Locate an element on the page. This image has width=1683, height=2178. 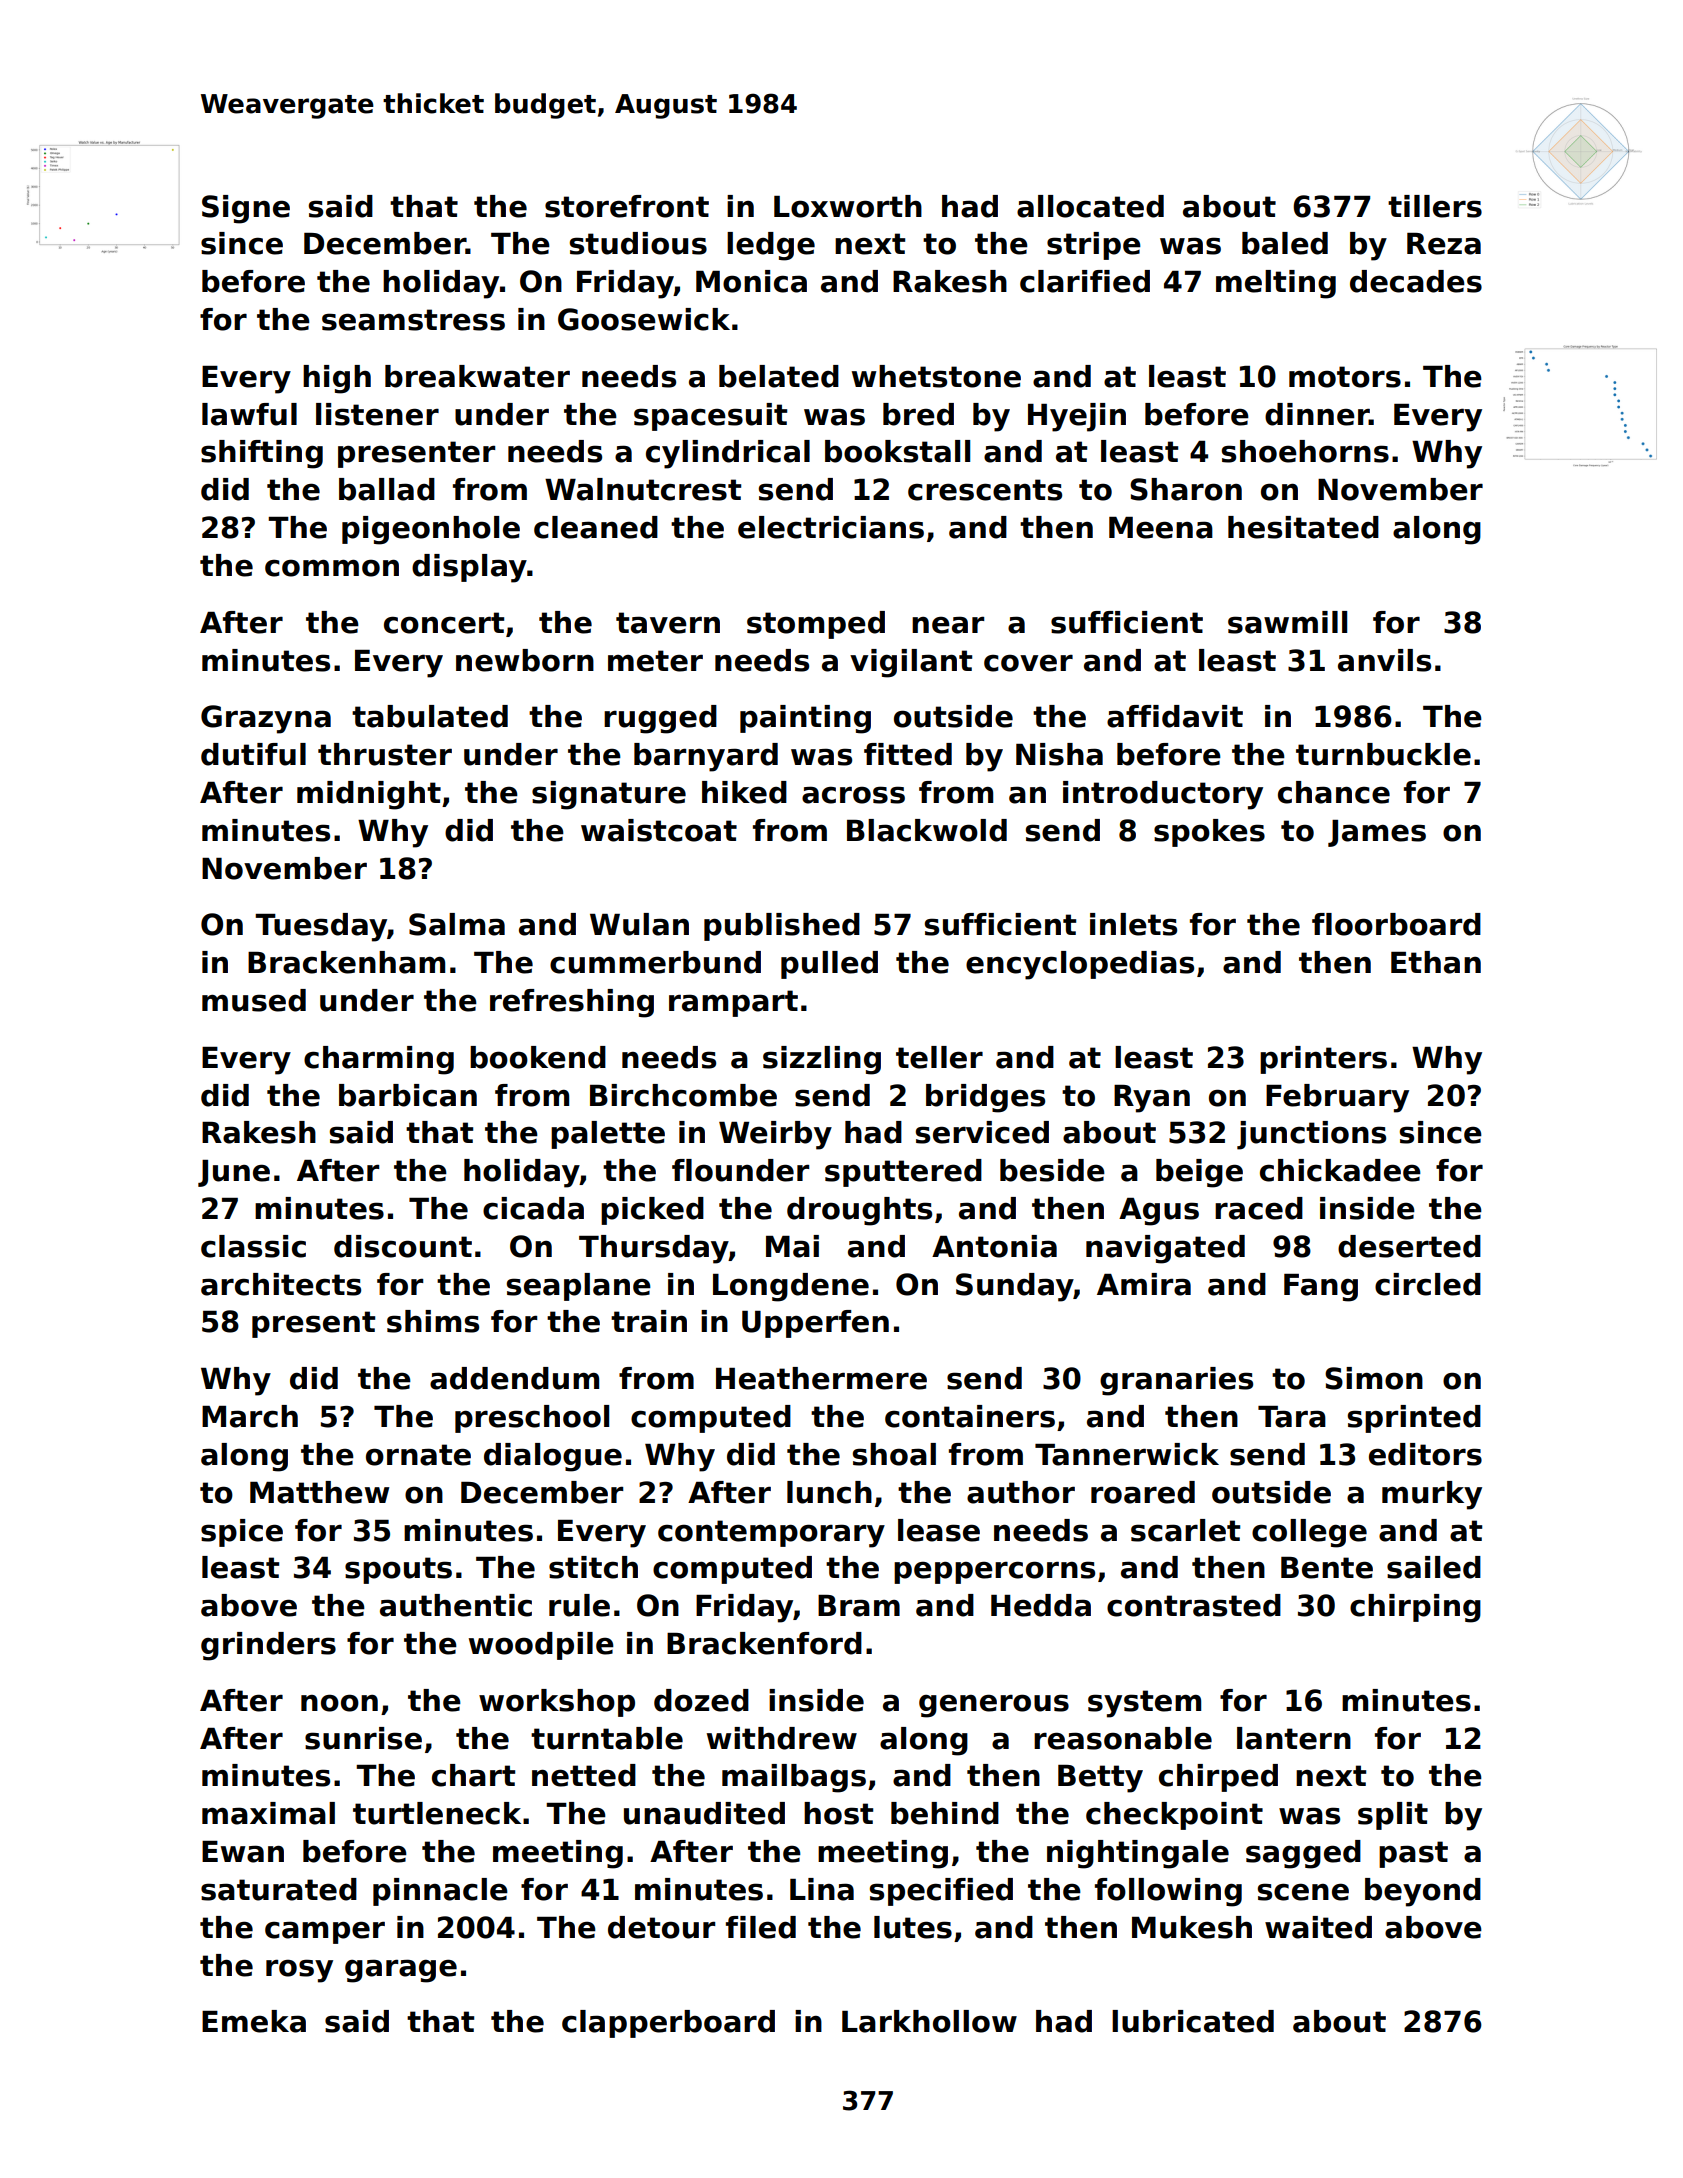
beside is located at coordinates (1052, 1170).
